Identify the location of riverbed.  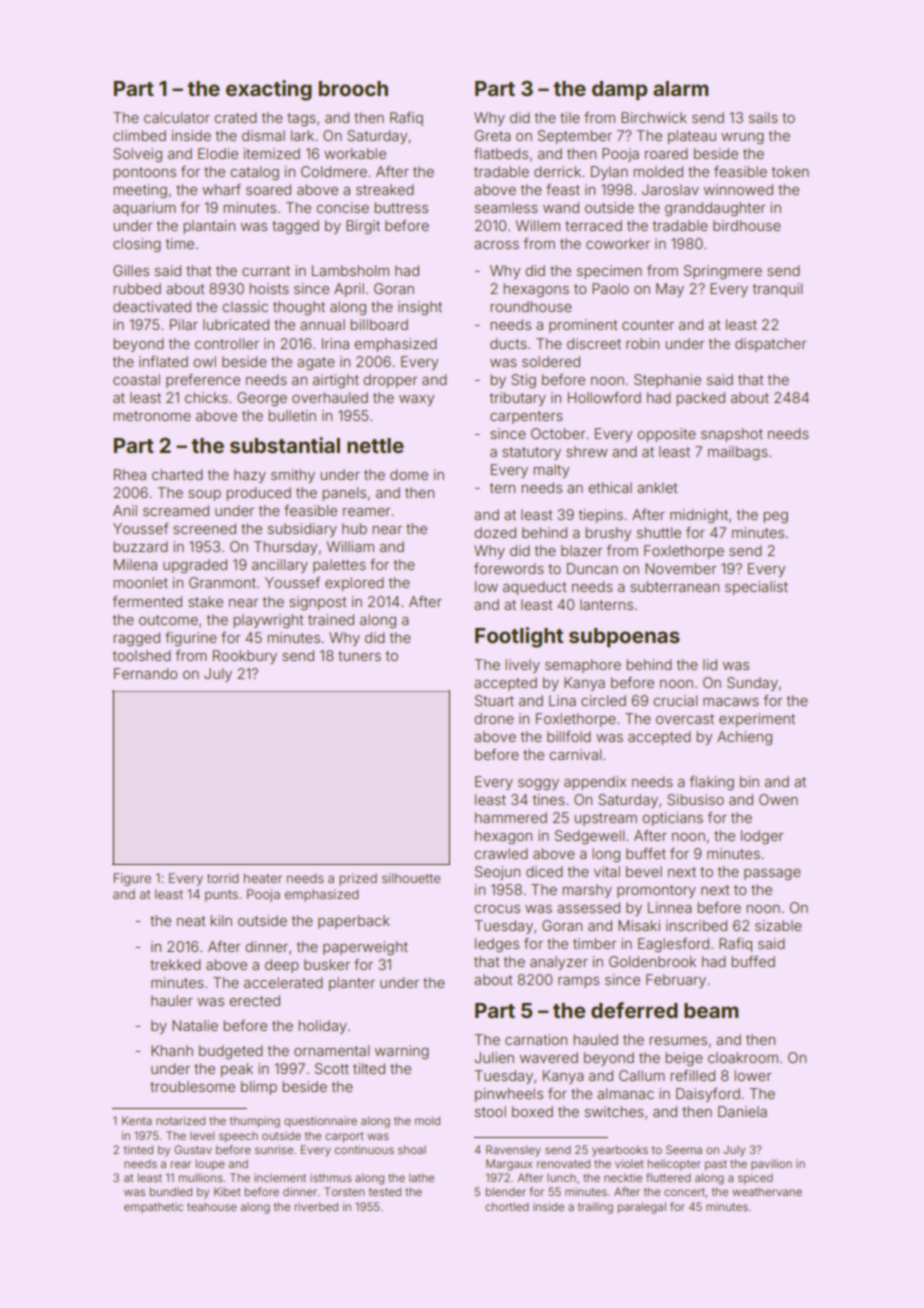
(316, 1206).
